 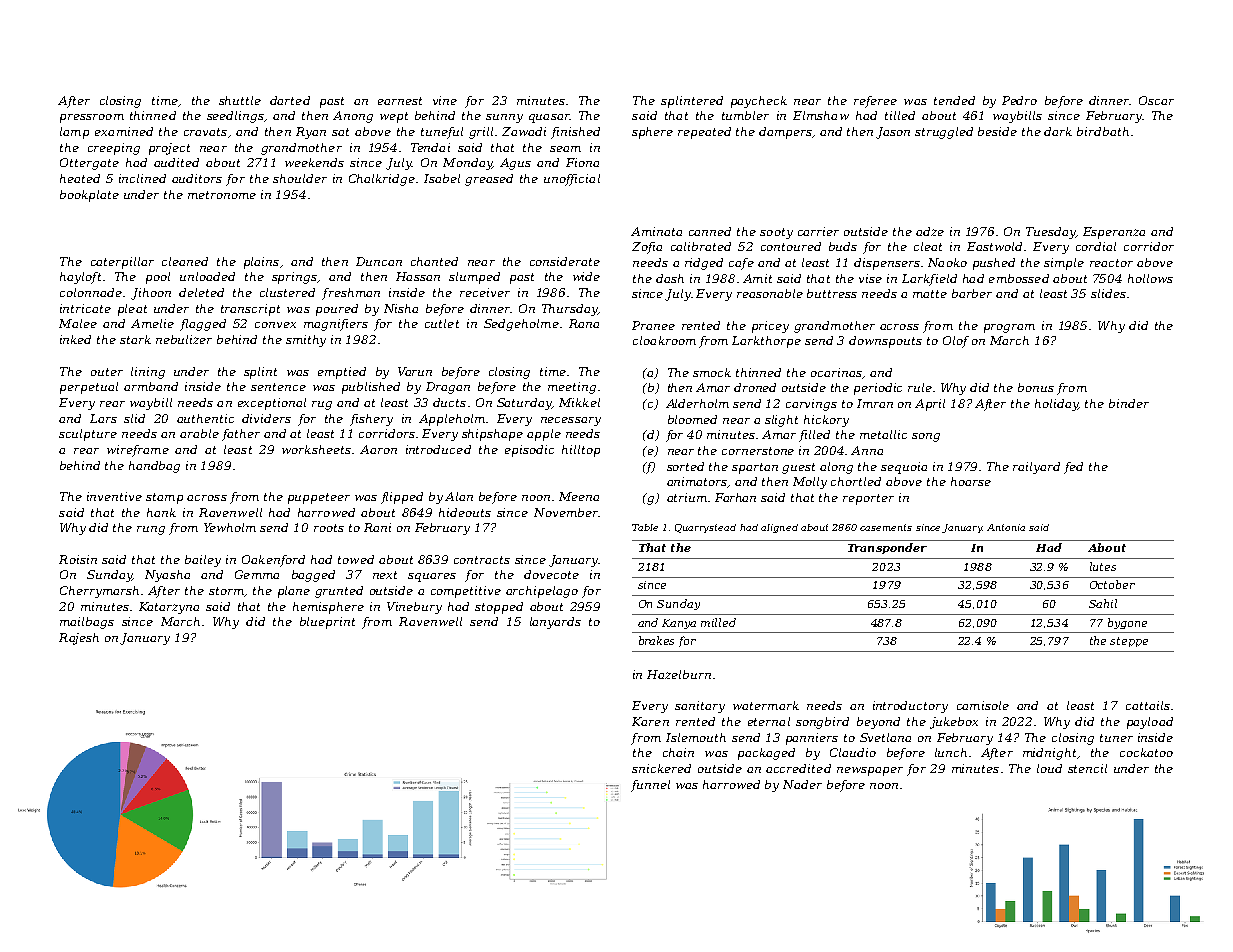 What do you see at coordinates (920, 387) in the screenshot?
I see `rule` at bounding box center [920, 387].
